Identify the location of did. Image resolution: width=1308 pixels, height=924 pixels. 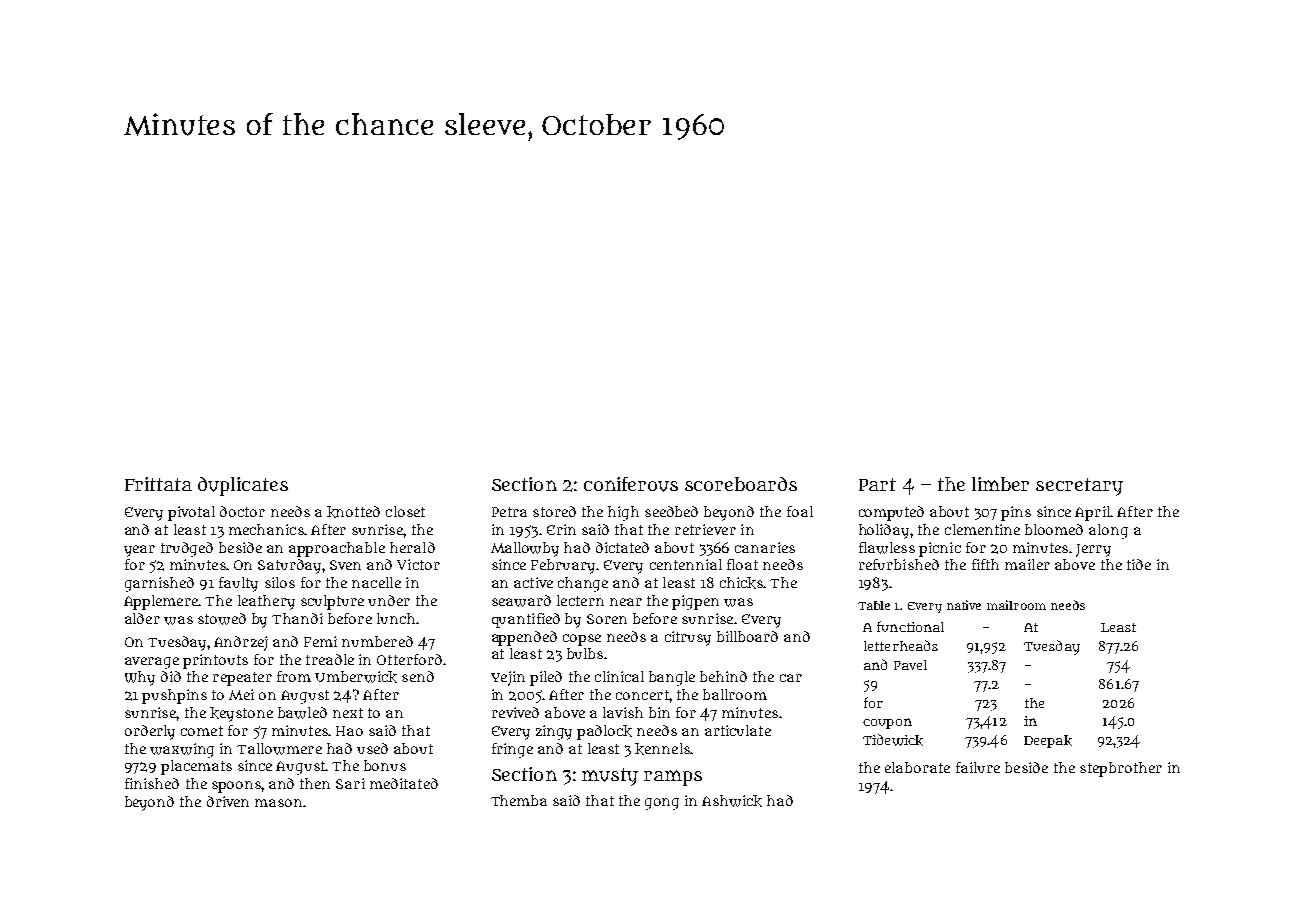
(171, 676).
